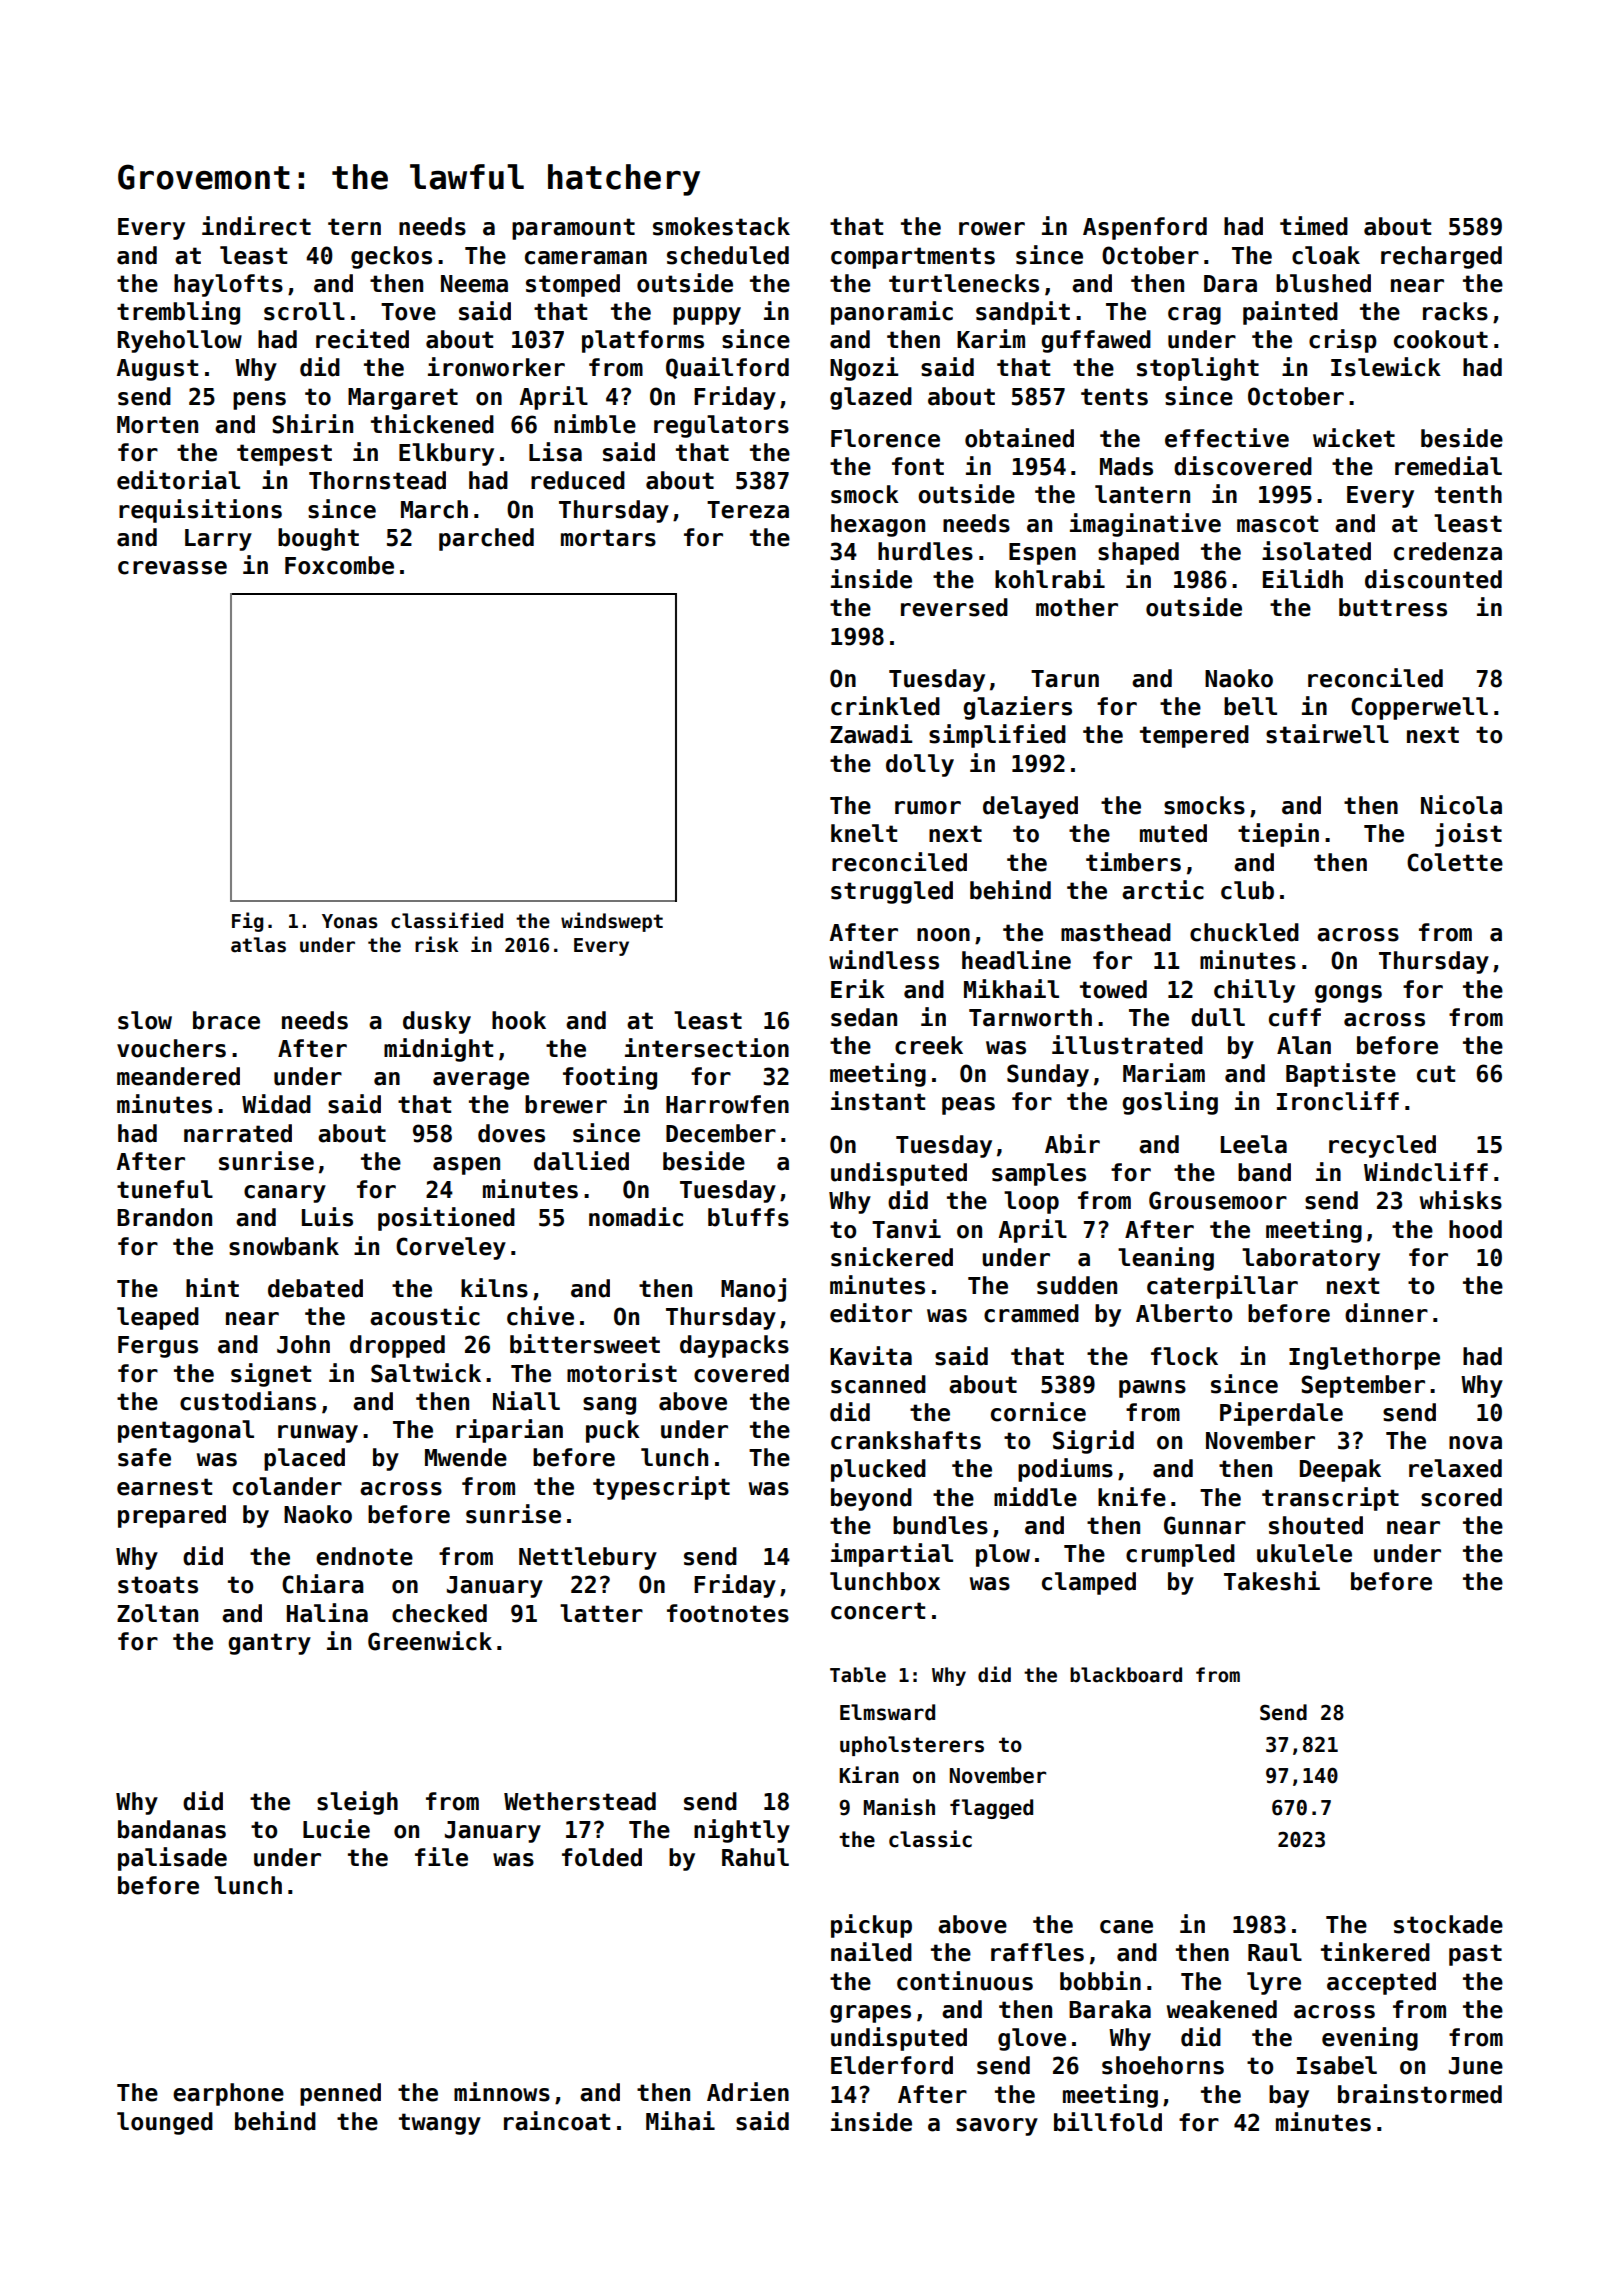 This image has height=2292, width=1620. What do you see at coordinates (391, 257) in the image?
I see `geckos` at bounding box center [391, 257].
